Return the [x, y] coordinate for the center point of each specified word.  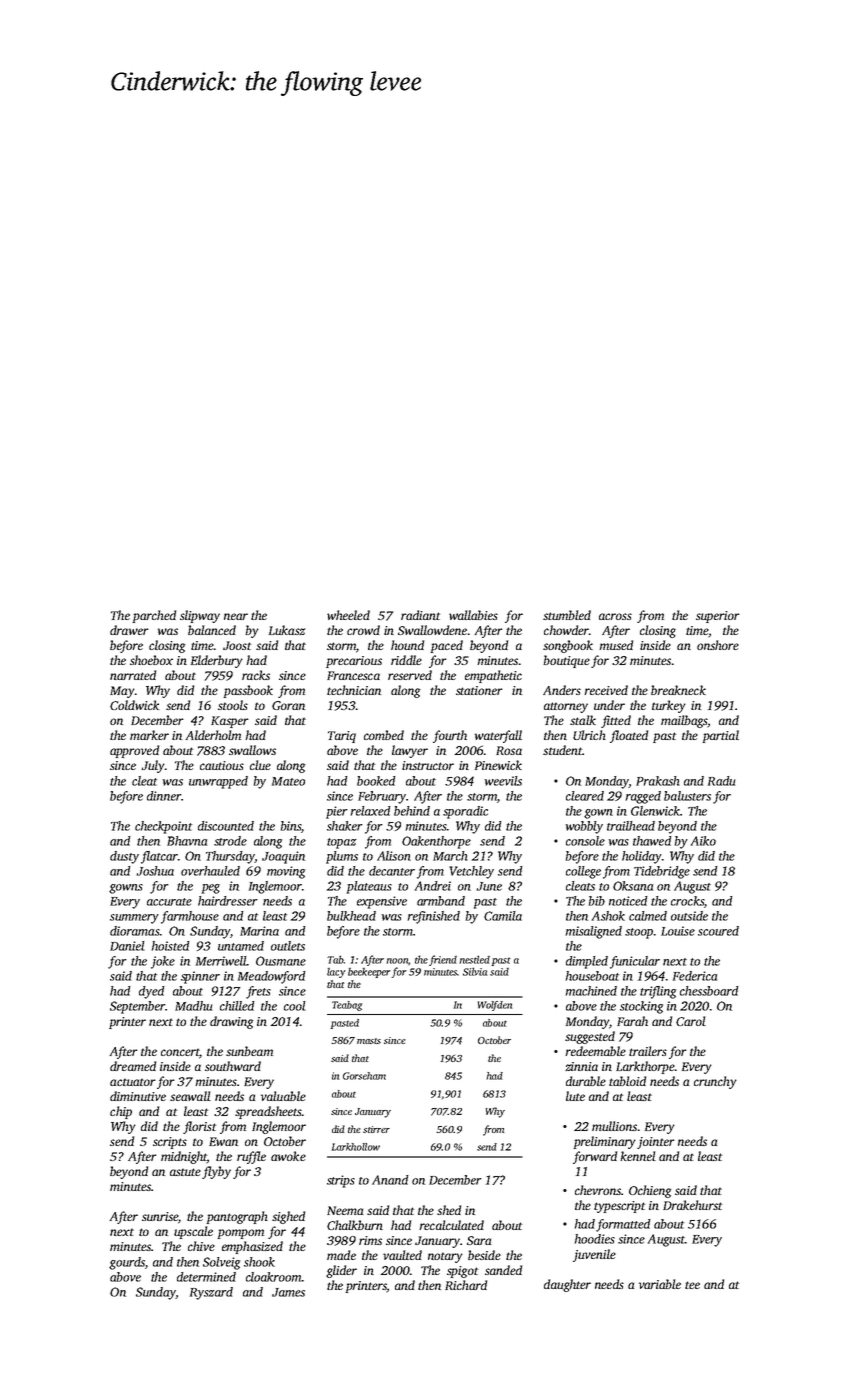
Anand [390, 1180]
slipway [200, 616]
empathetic [493, 676]
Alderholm [213, 735]
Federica [695, 976]
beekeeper [369, 973]
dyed [151, 992]
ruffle [251, 1157]
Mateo [288, 781]
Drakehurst [692, 1205]
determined [206, 1277]
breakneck [678, 690]
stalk [583, 720]
